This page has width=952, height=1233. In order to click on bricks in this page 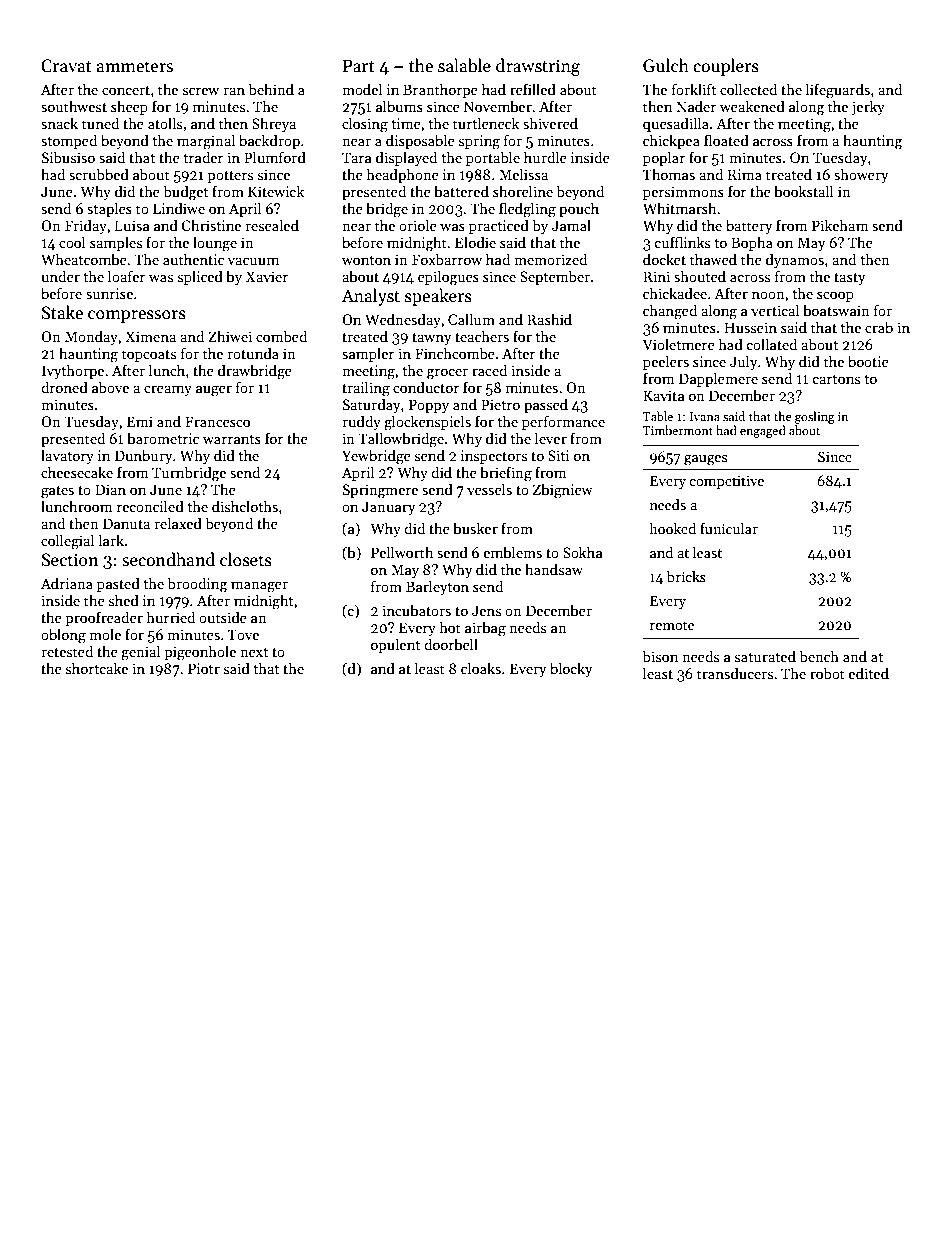, I will do `click(686, 576)`.
